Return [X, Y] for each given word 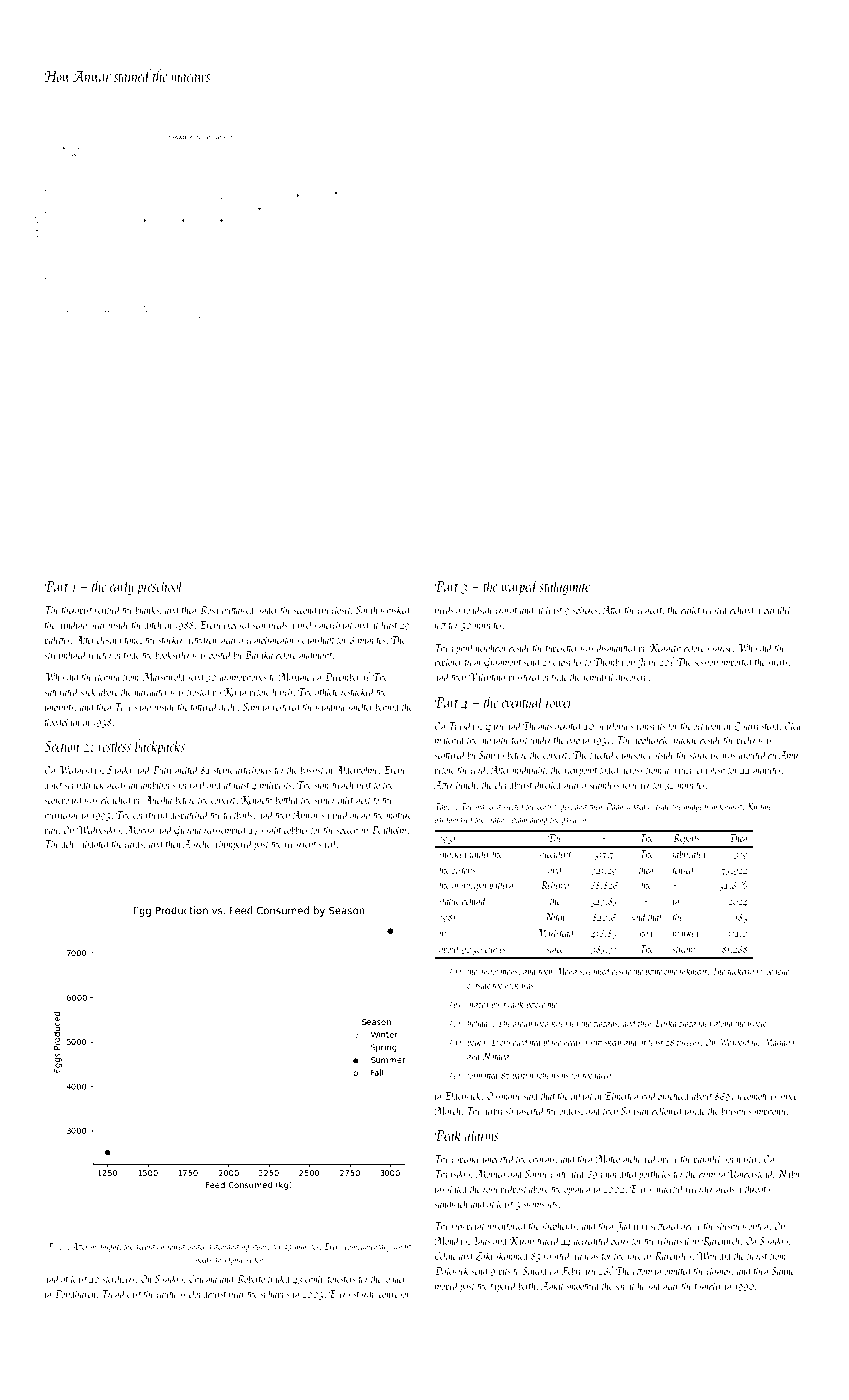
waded [636, 806]
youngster [740, 1161]
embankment [685, 970]
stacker [171, 639]
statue [449, 902]
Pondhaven [75, 1293]
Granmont [503, 663]
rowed [177, 1246]
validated [93, 843]
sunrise [719, 648]
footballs [237, 816]
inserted [531, 1110]
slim [321, 784]
